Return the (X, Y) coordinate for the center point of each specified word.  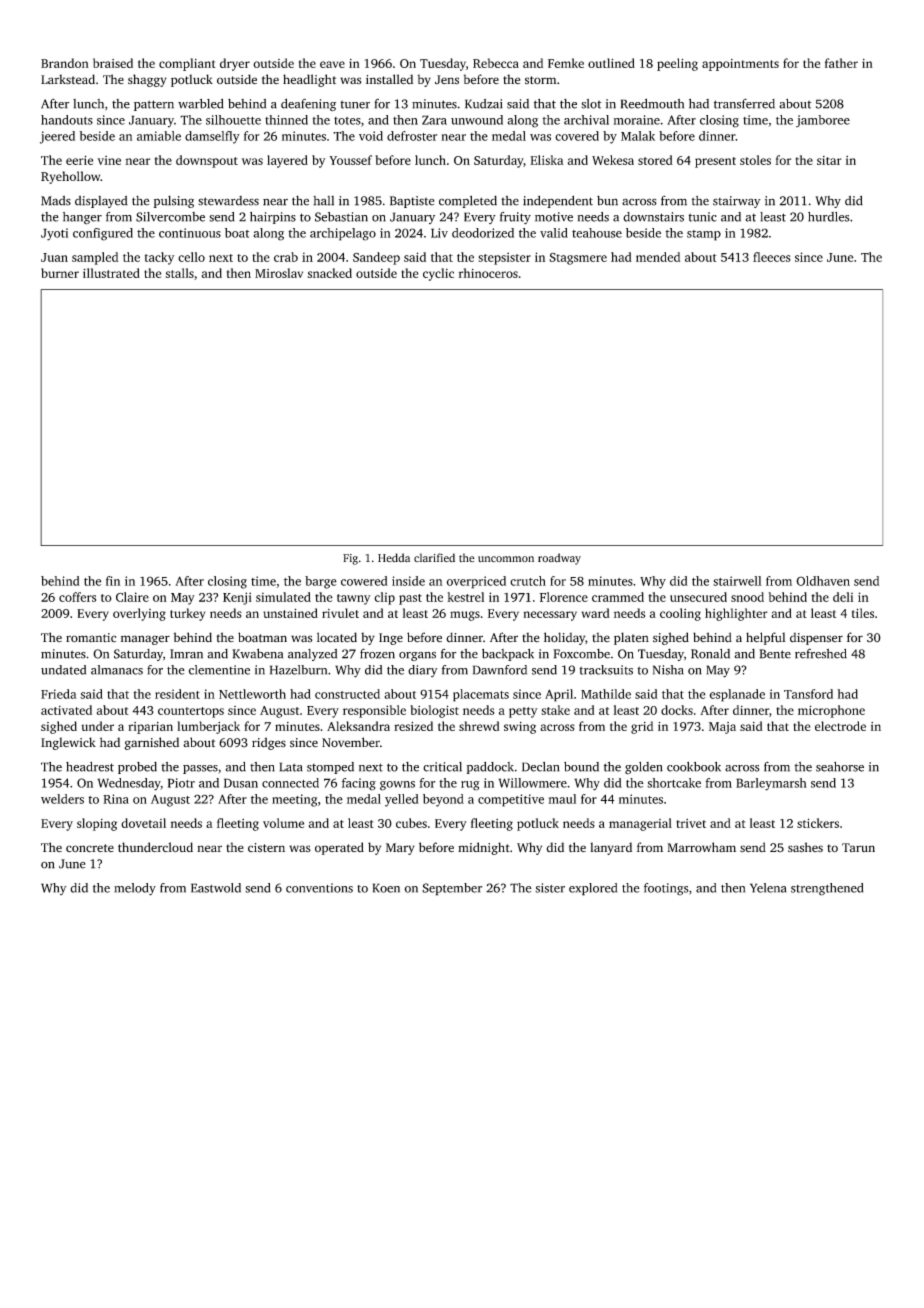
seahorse (840, 767)
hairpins (273, 218)
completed (468, 201)
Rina (116, 799)
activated (66, 710)
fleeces (772, 257)
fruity (515, 218)
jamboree (823, 121)
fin (113, 581)
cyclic (438, 274)
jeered (57, 137)
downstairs (653, 217)
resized (413, 726)
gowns (397, 786)
